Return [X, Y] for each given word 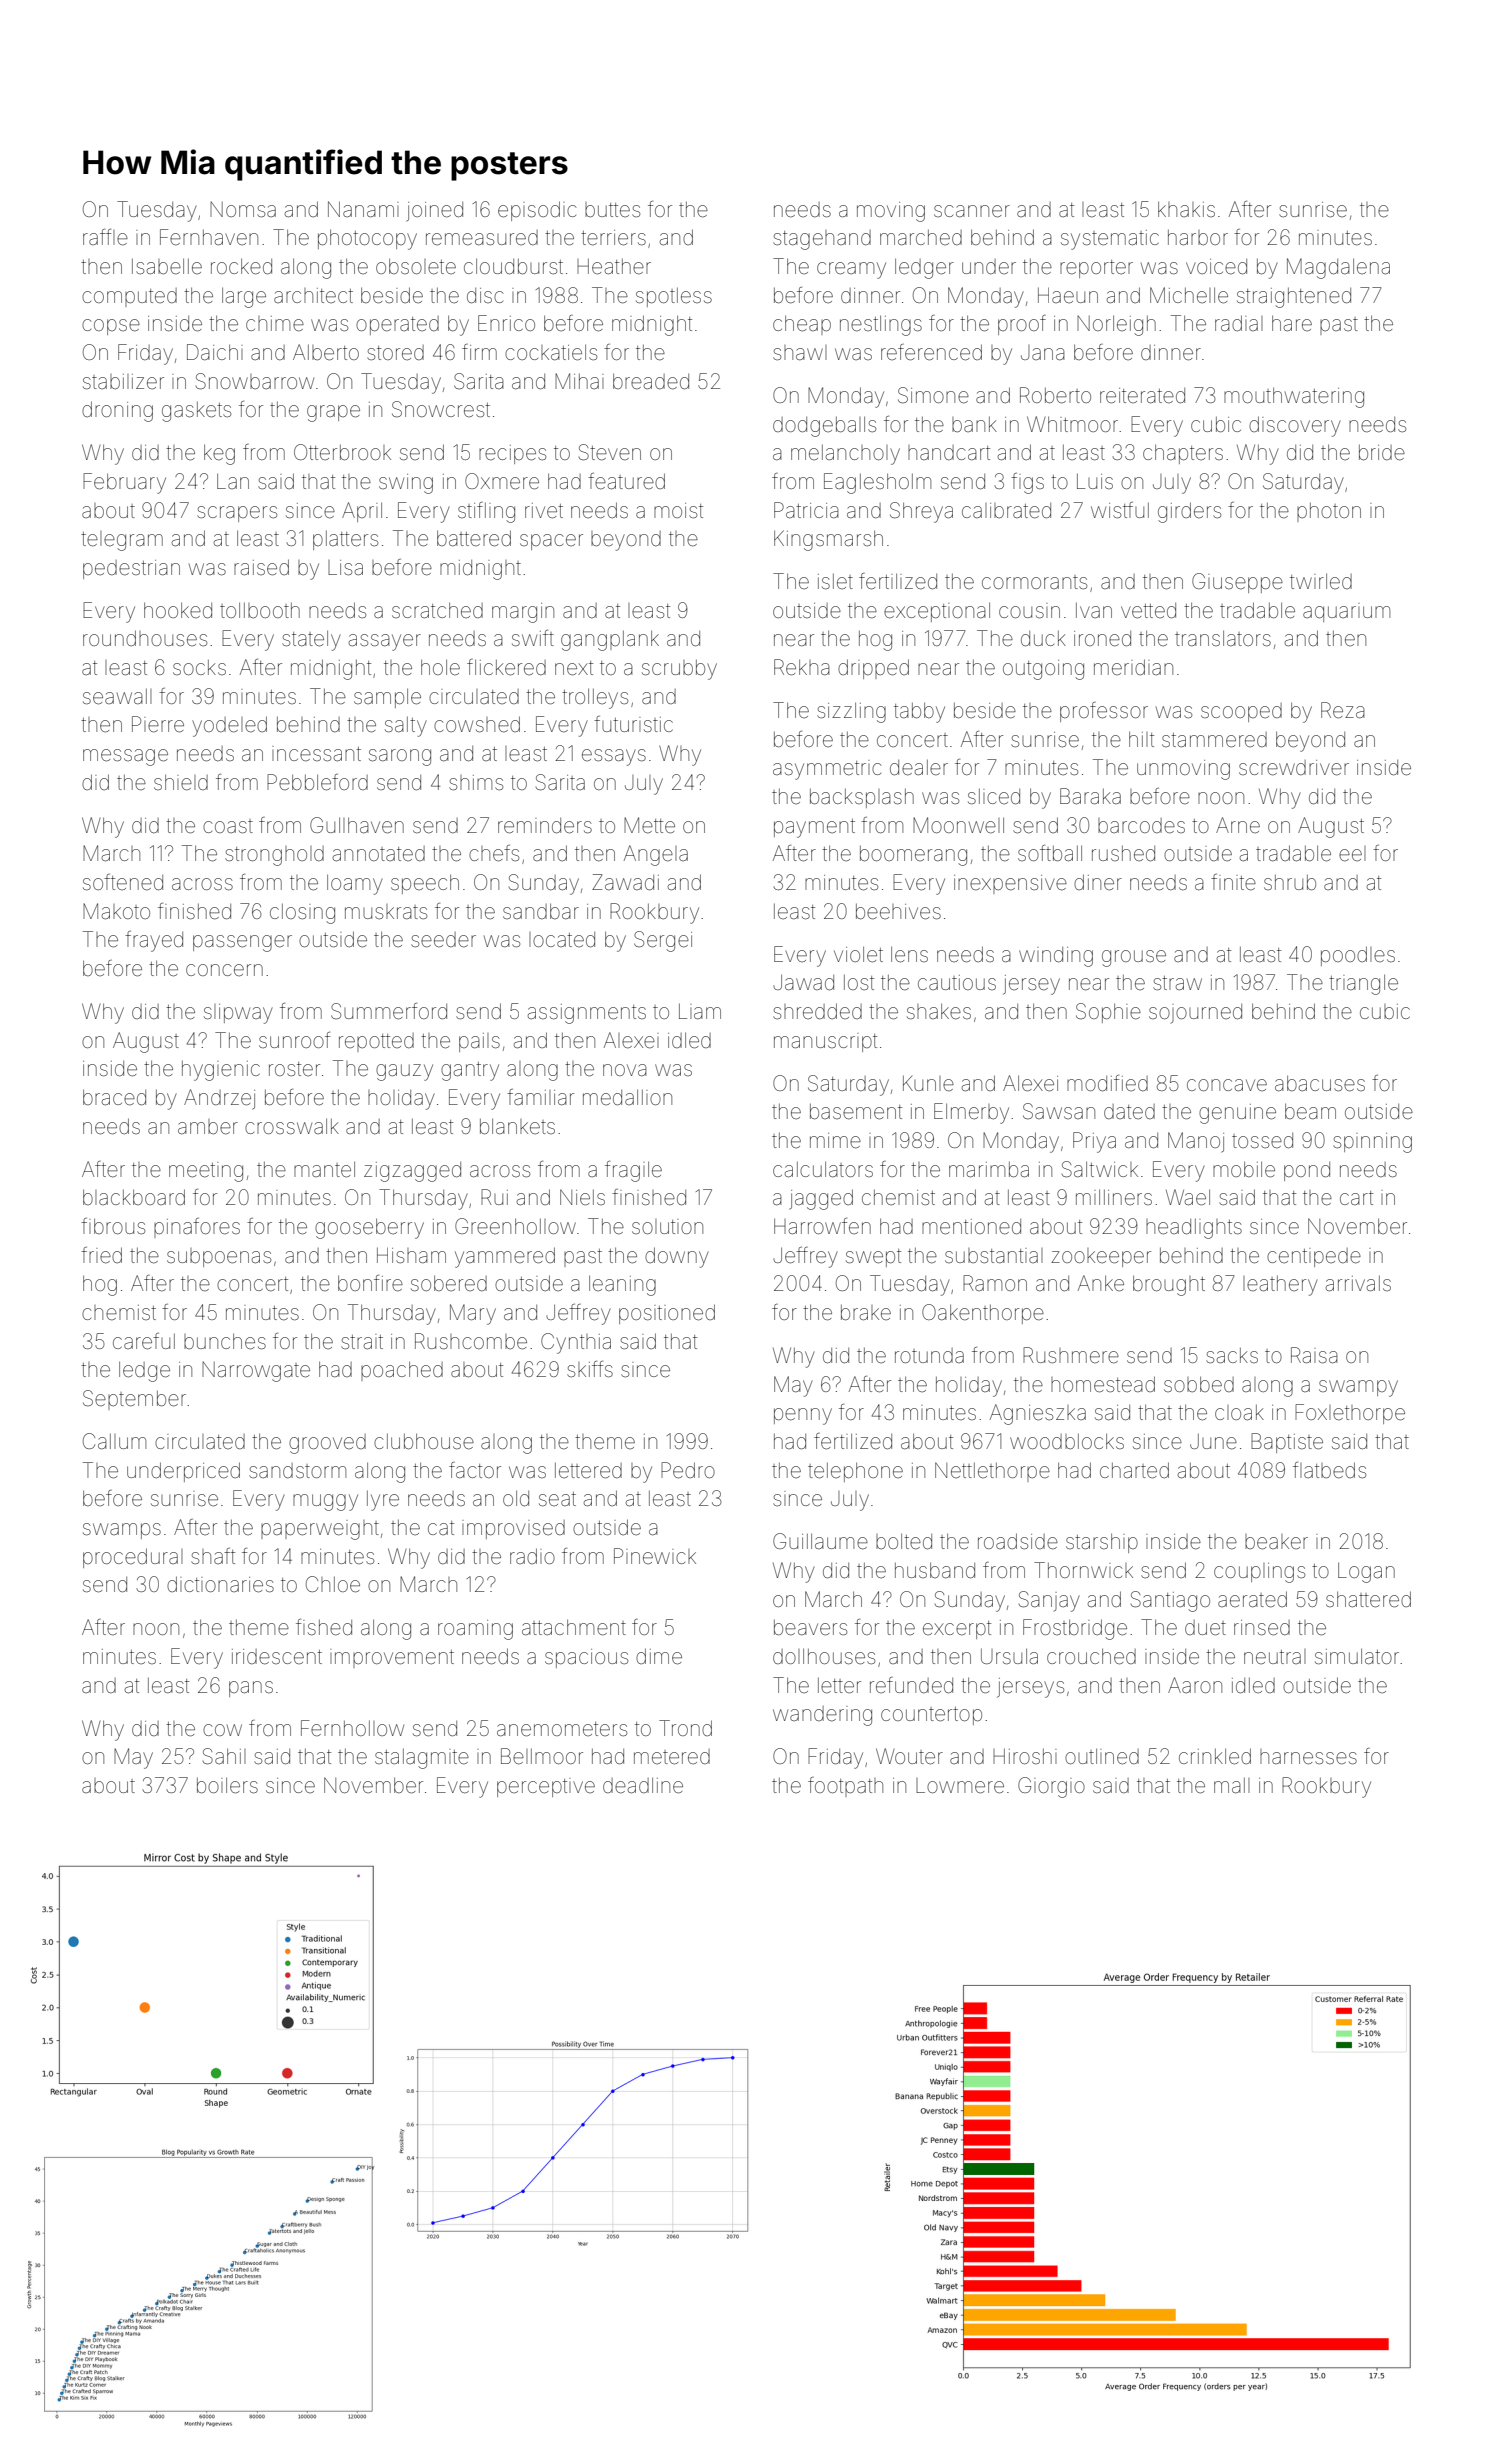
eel [1352, 854]
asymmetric [827, 770]
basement [856, 1112]
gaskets [196, 412]
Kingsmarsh [828, 540]
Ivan [1094, 610]
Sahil [224, 1756]
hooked [178, 610]
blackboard [134, 1197]
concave [1227, 1085]
